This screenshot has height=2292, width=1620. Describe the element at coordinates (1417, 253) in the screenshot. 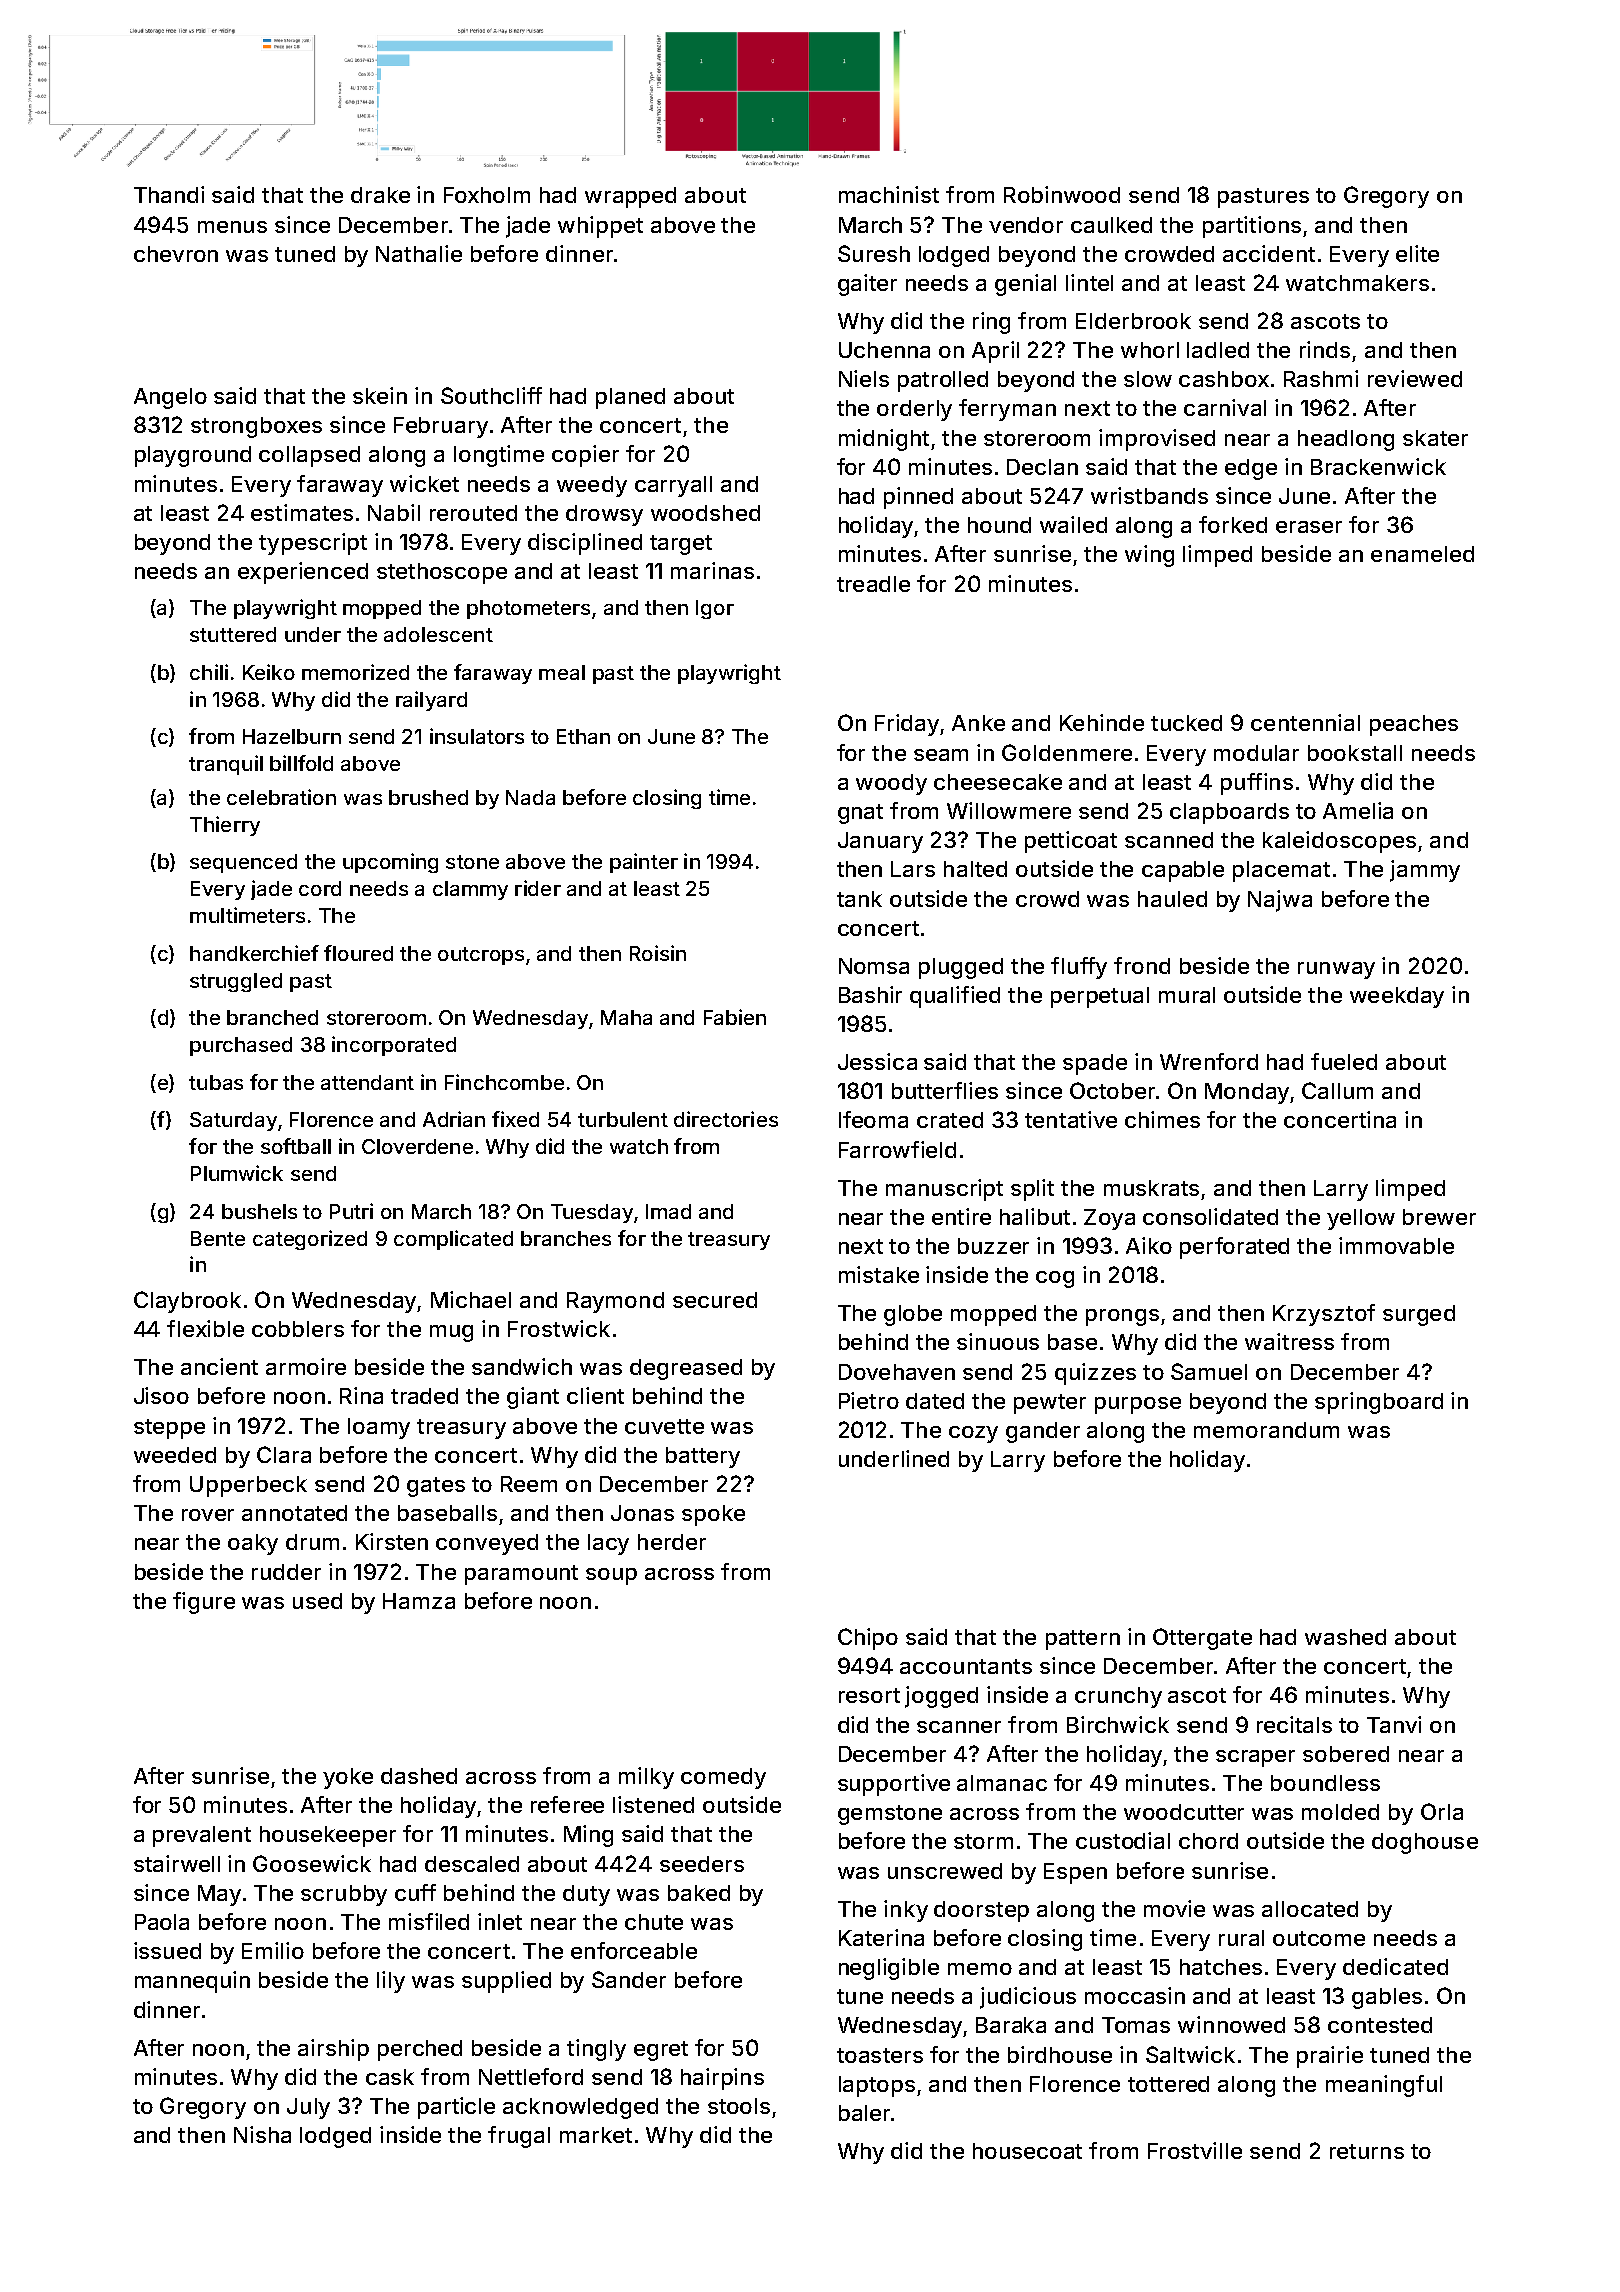

I see `elite` at that location.
